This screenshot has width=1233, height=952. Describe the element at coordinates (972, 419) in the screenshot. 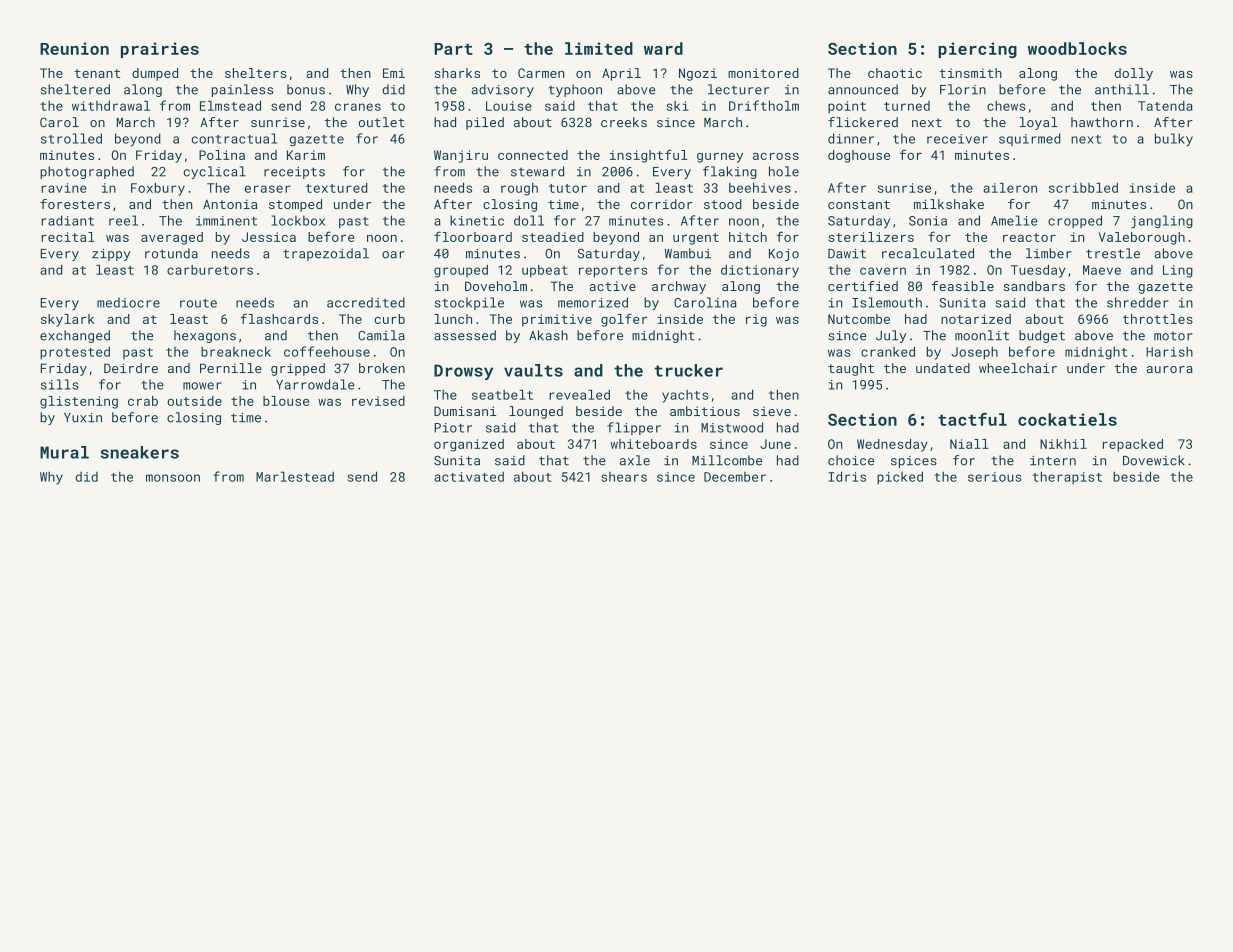

I see `tactful` at that location.
